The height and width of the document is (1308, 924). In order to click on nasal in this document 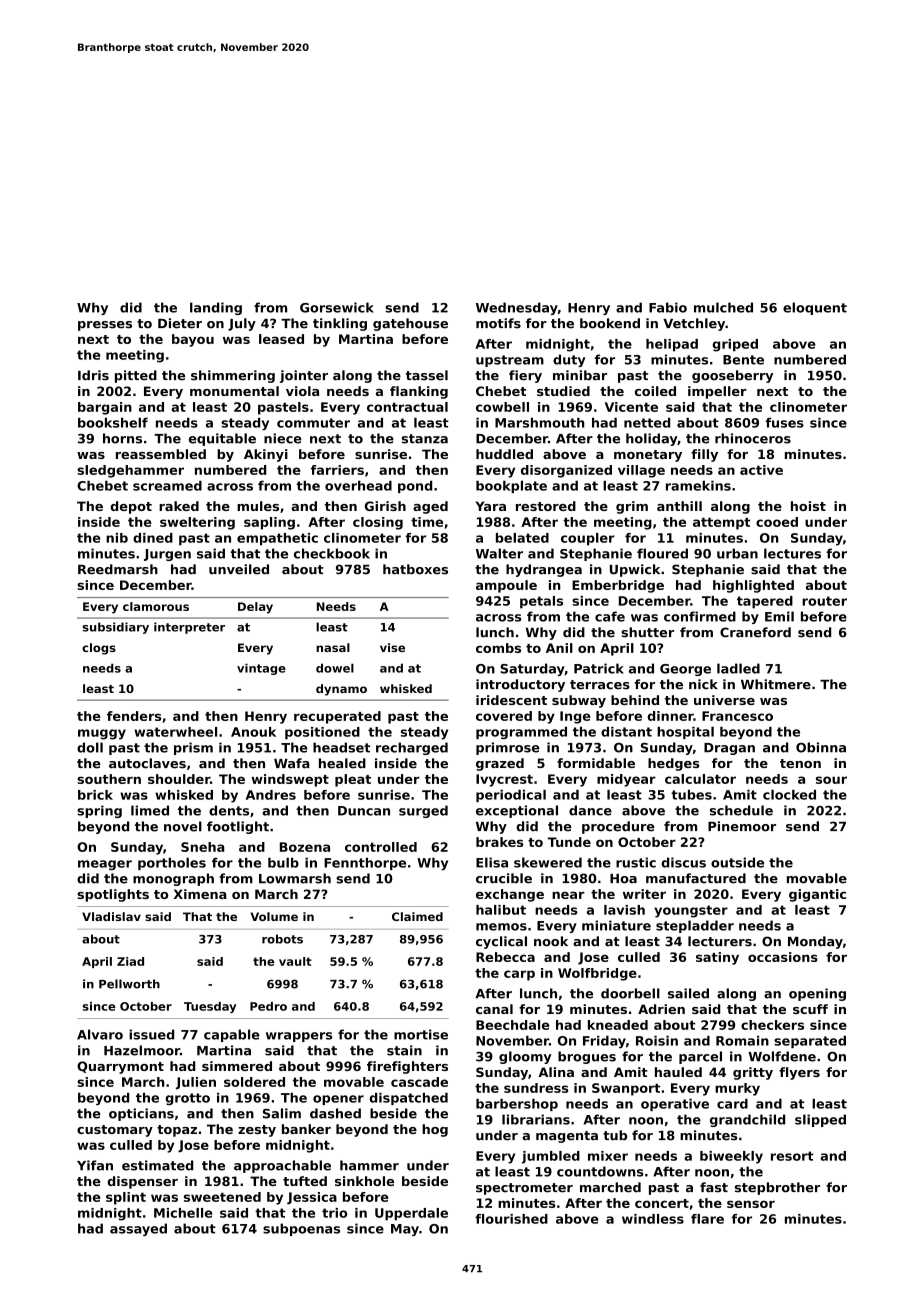, I will do `click(333, 647)`.
